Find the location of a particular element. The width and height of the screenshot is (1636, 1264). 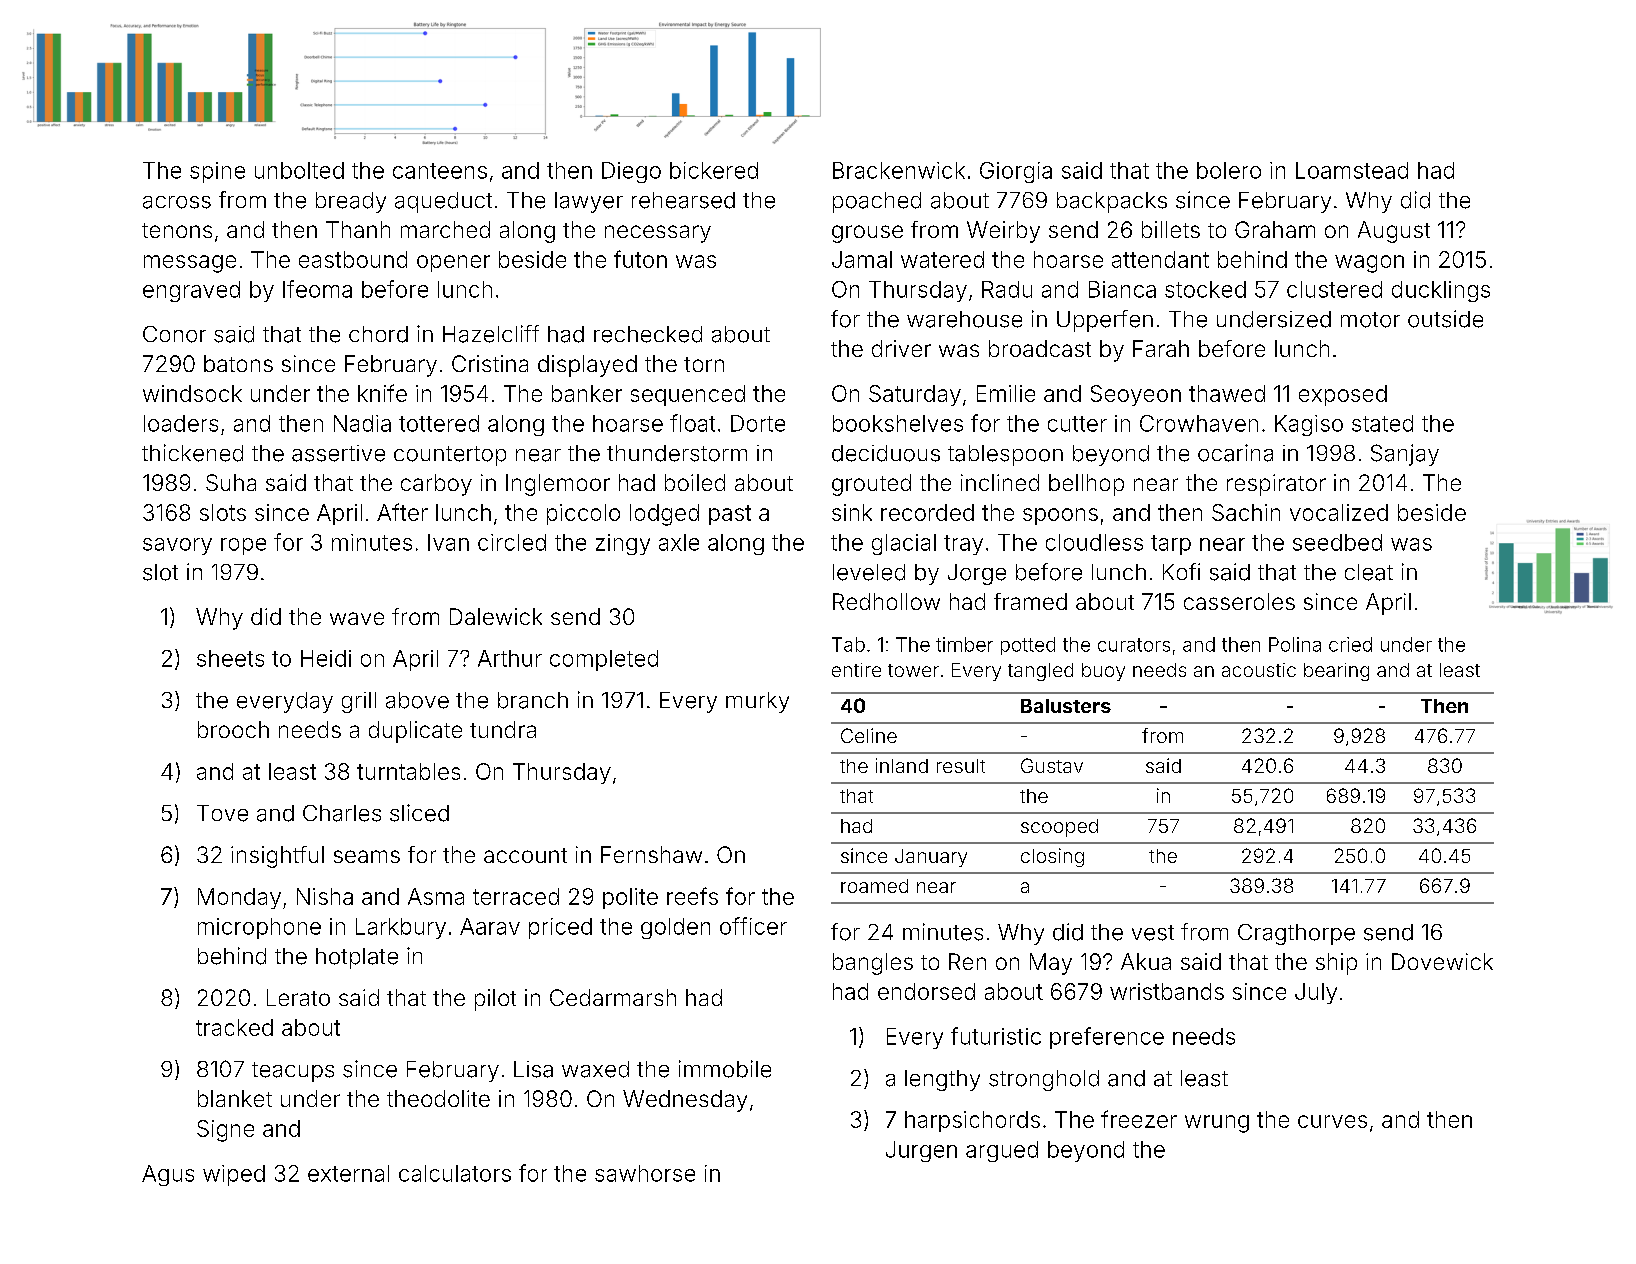

blanket is located at coordinates (235, 1098).
